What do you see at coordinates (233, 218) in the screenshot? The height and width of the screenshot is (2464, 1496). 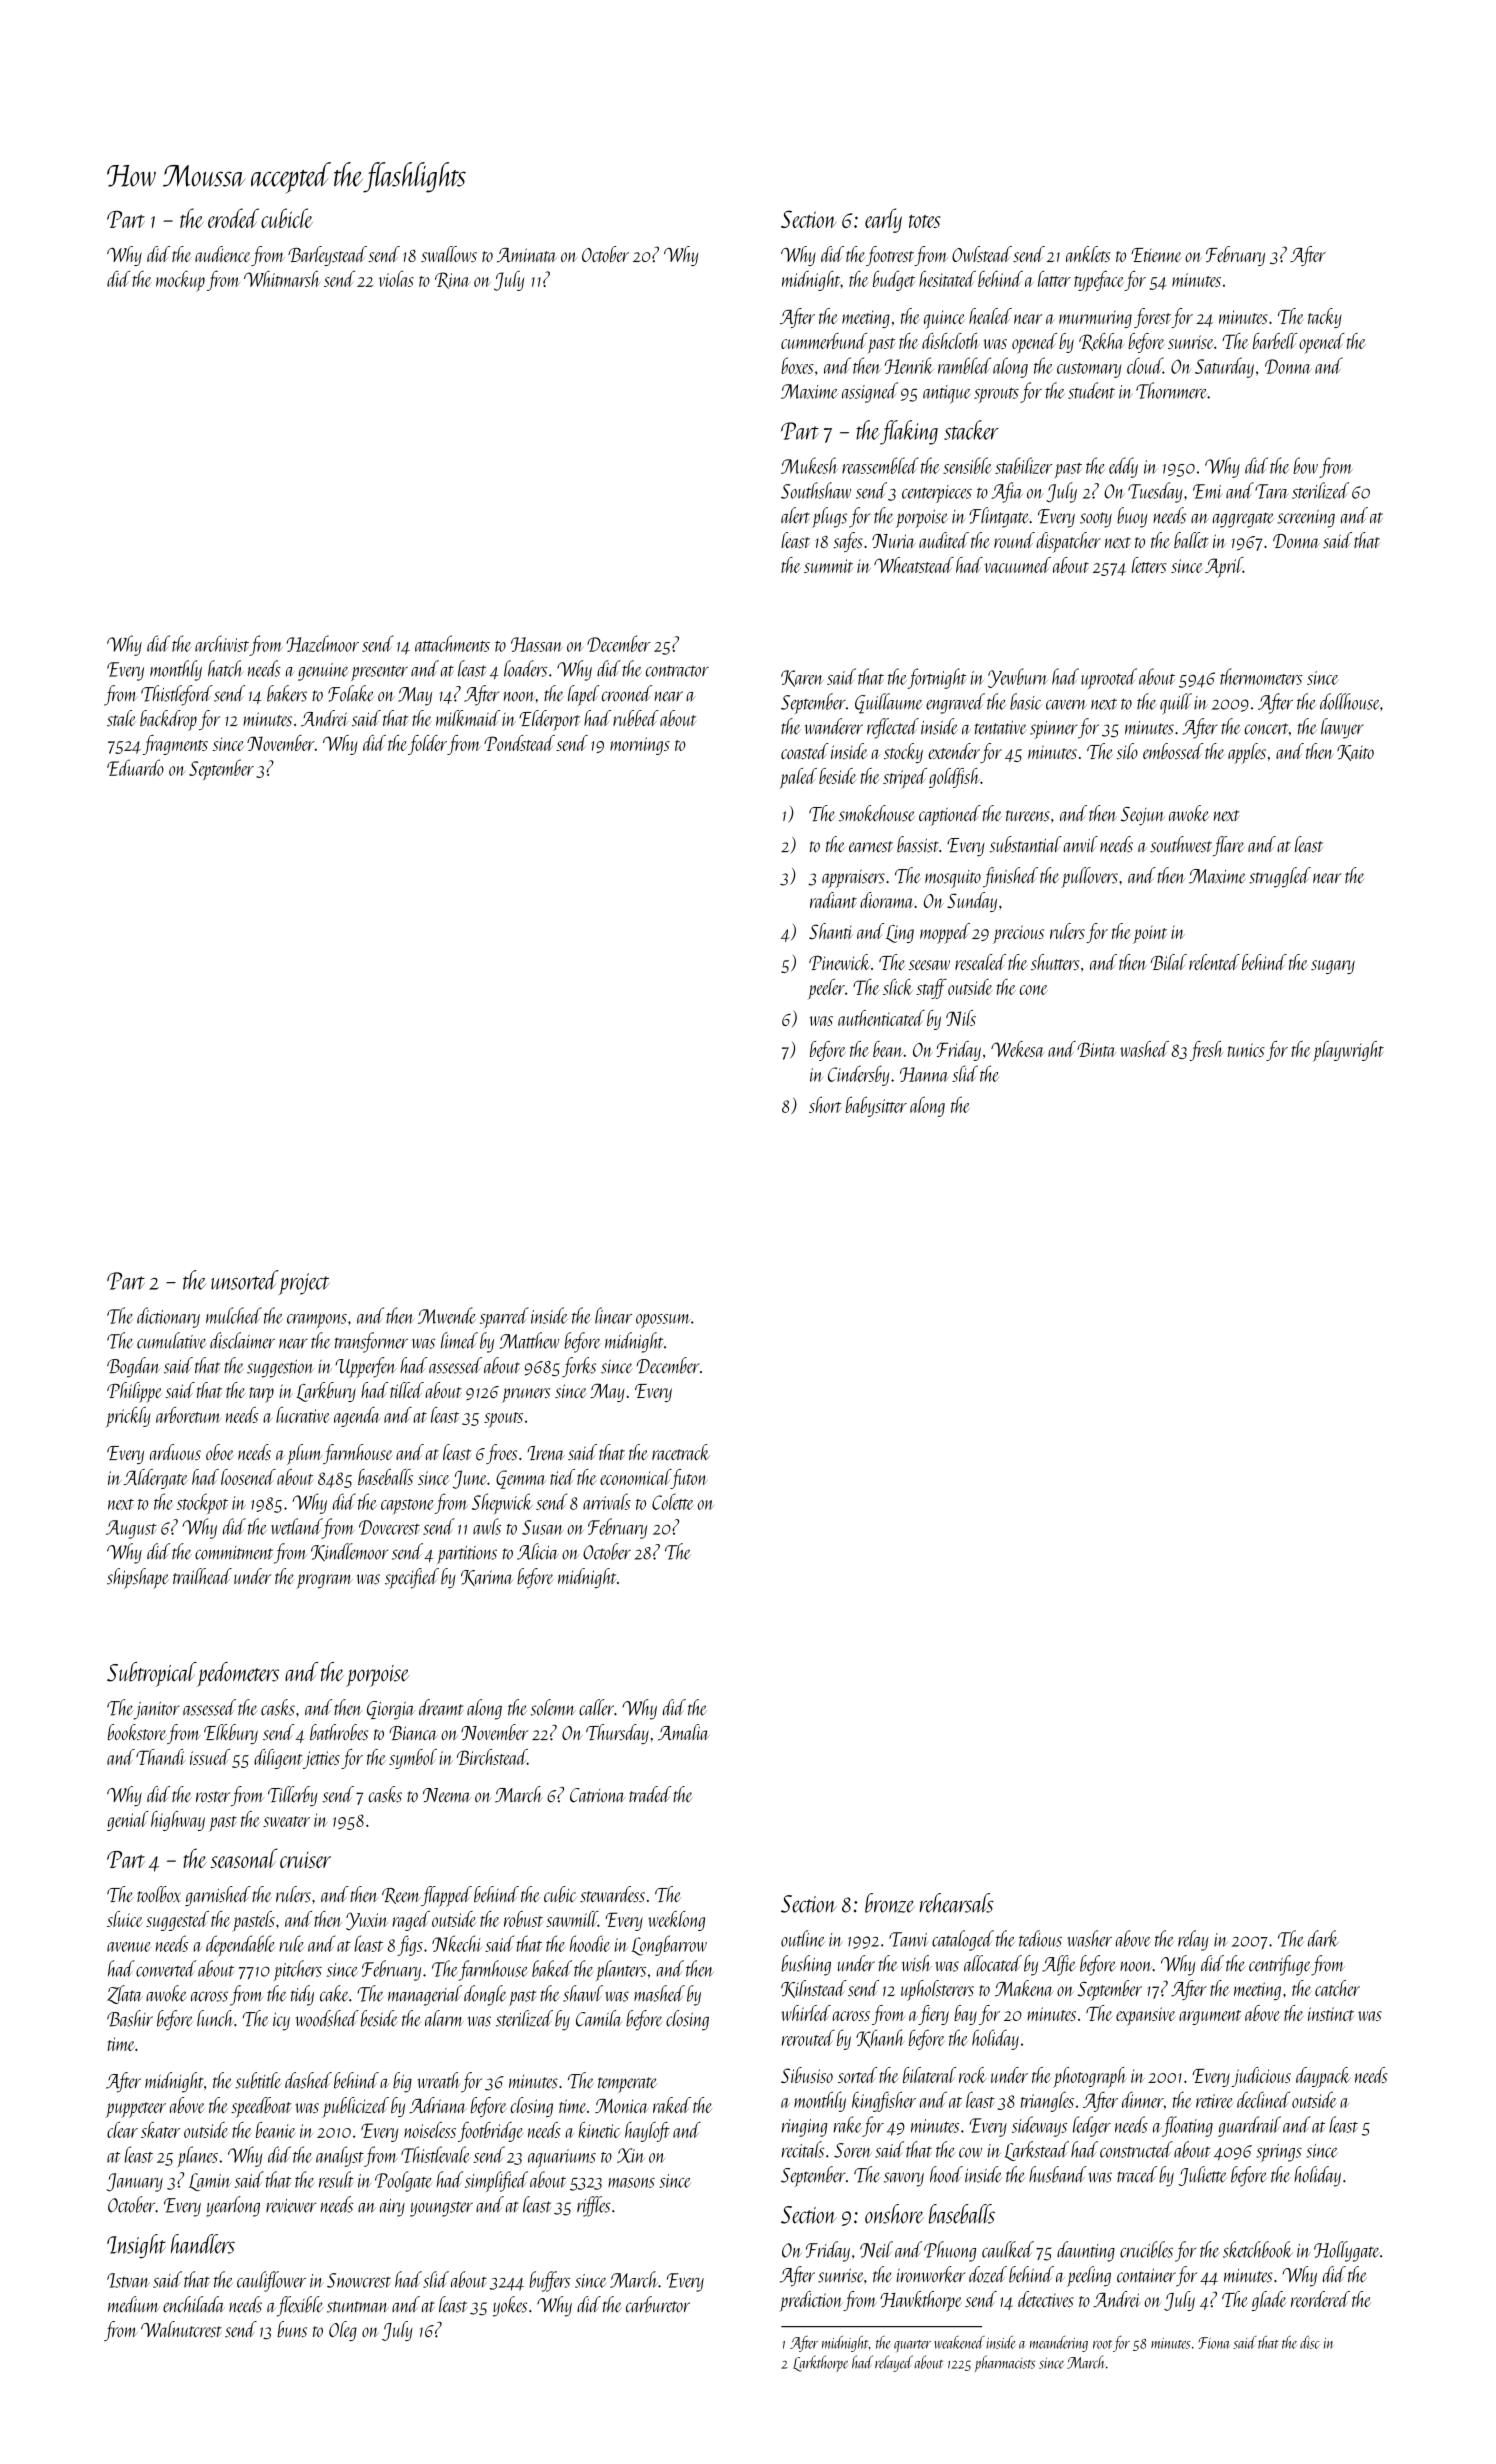 I see `eroded` at bounding box center [233, 218].
